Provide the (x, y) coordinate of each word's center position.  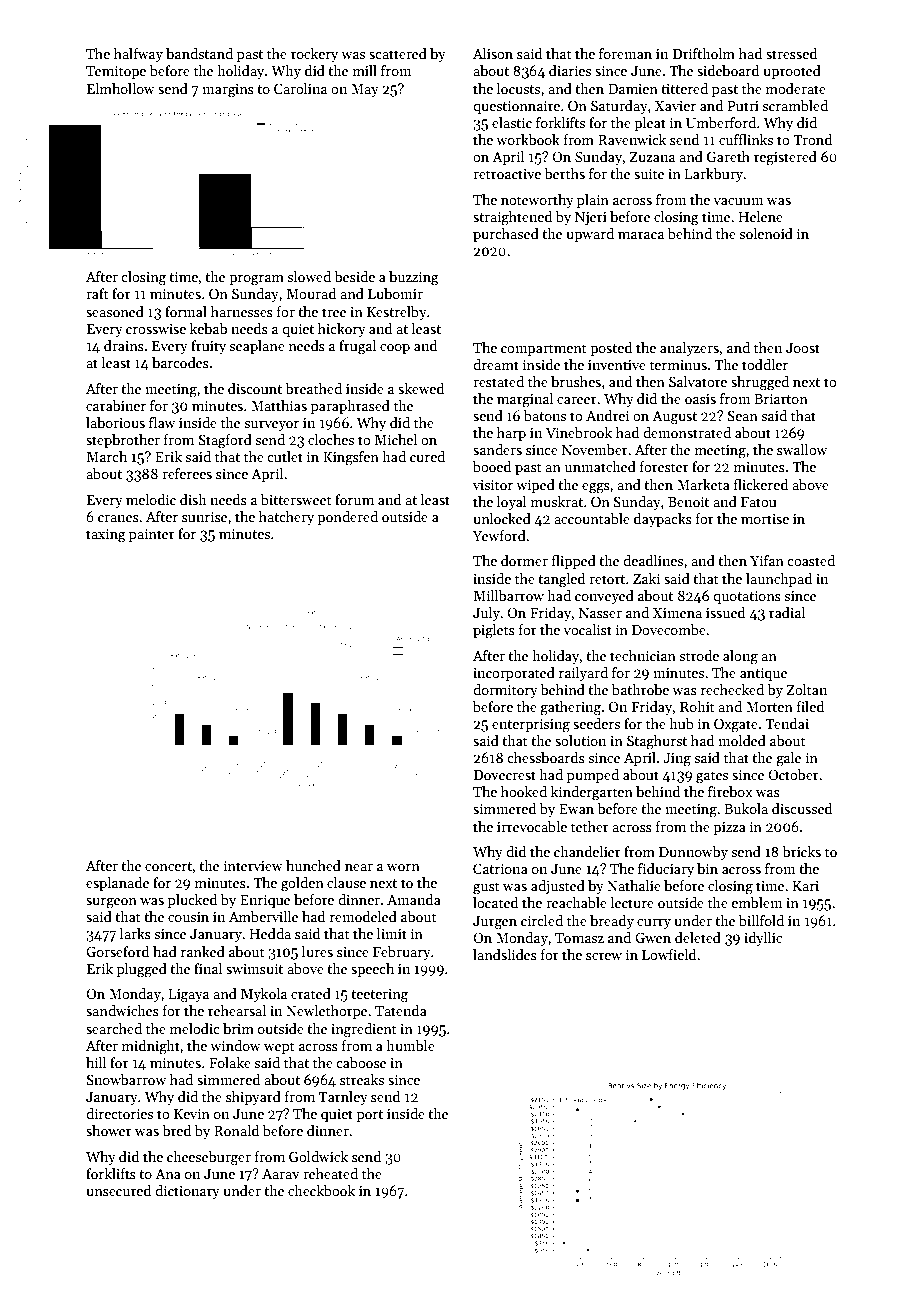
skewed (421, 388)
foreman (625, 53)
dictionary (187, 1192)
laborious (115, 422)
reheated (330, 1173)
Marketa (703, 484)
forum (354, 499)
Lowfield (669, 954)
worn (403, 867)
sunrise (204, 517)
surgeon (111, 903)
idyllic (763, 939)
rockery (314, 55)
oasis (700, 399)
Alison (493, 53)
